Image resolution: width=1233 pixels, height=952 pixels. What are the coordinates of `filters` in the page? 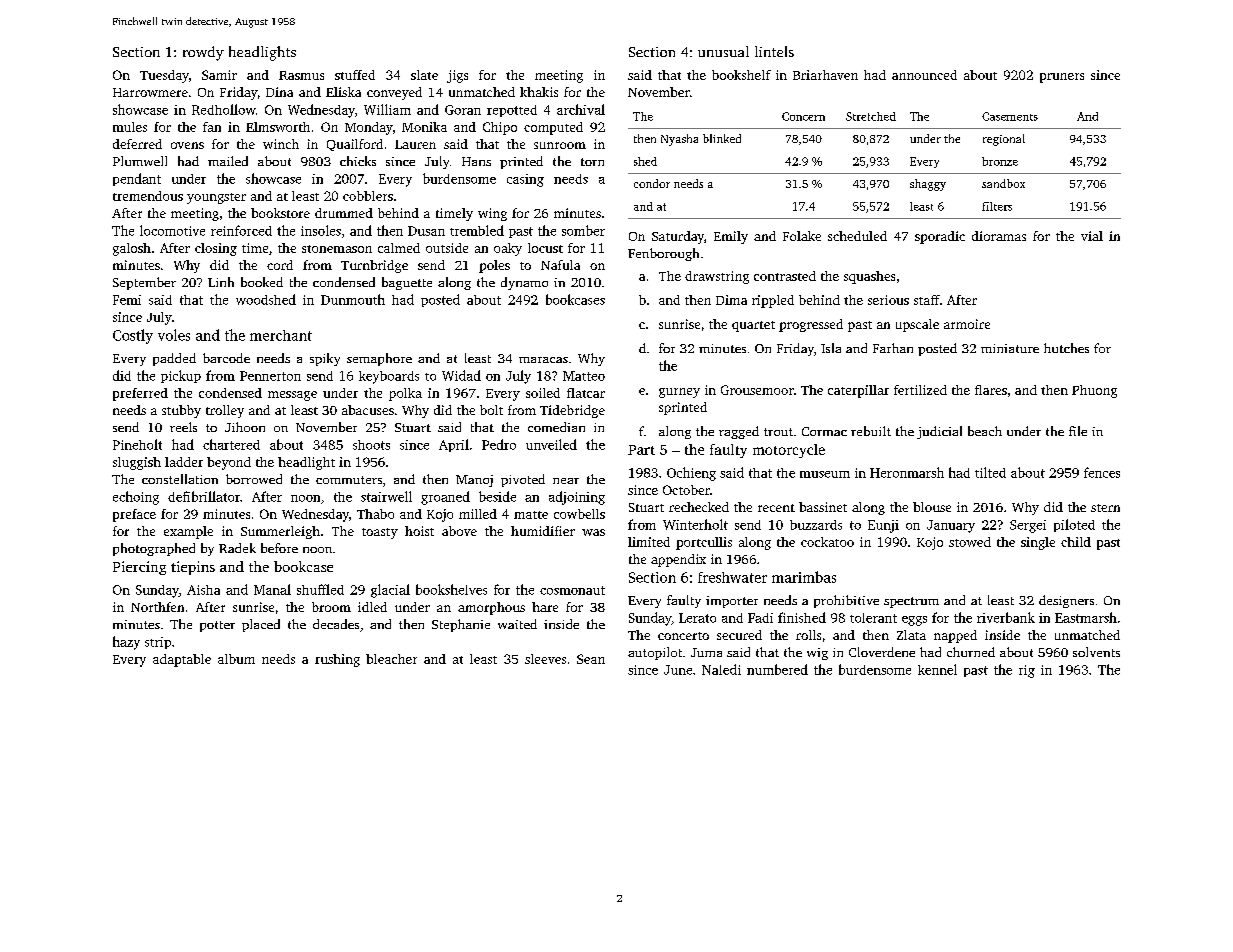 It's located at (997, 206).
